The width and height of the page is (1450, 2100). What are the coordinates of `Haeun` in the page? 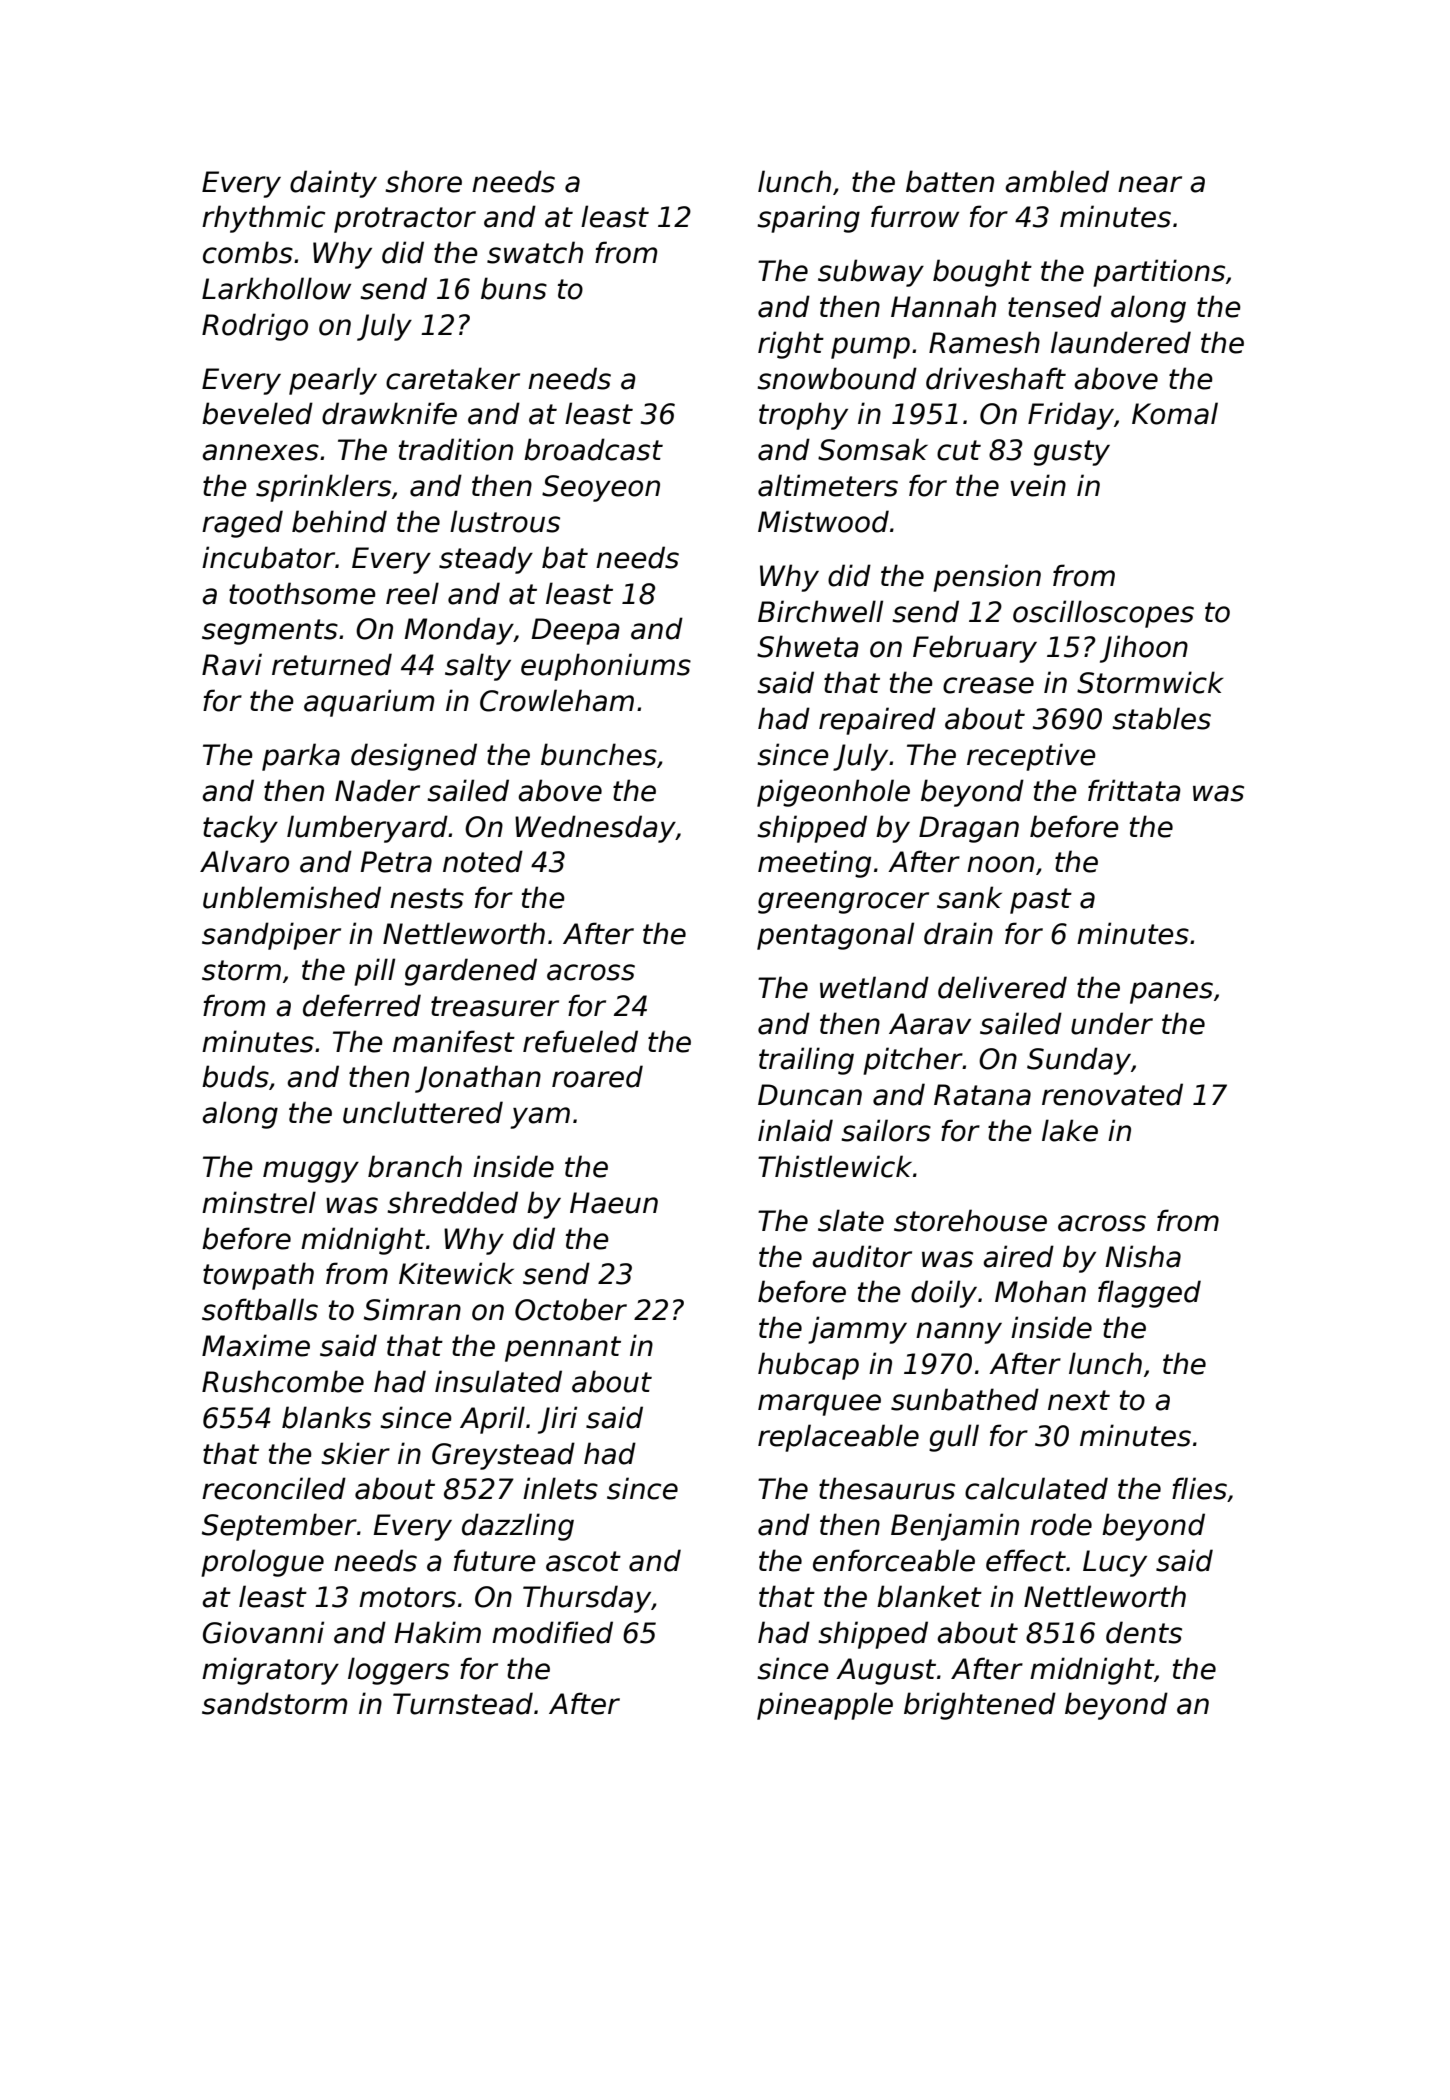 It's located at (614, 1203).
